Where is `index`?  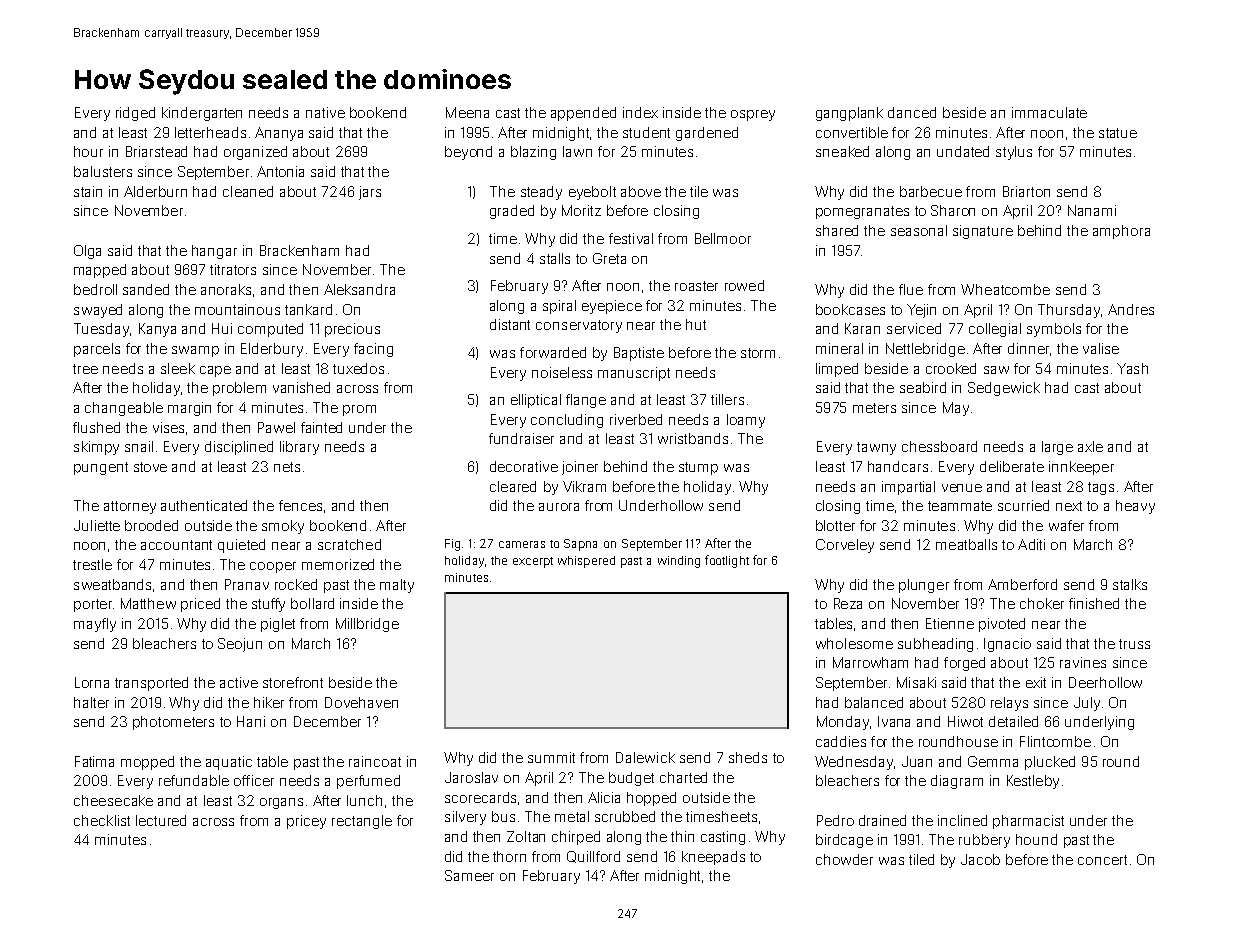 index is located at coordinates (640, 112).
